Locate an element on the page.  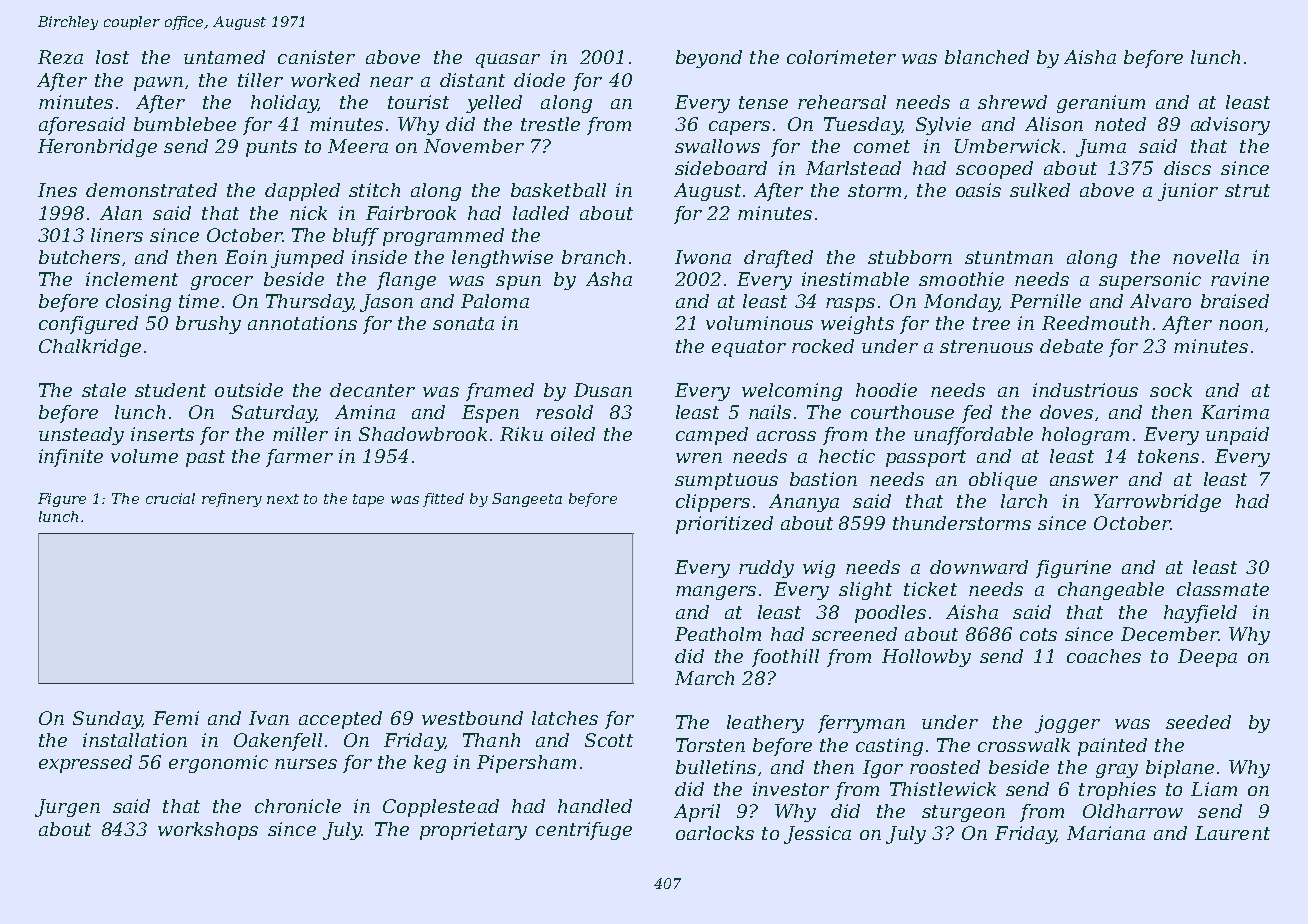
Jessica is located at coordinates (817, 835).
